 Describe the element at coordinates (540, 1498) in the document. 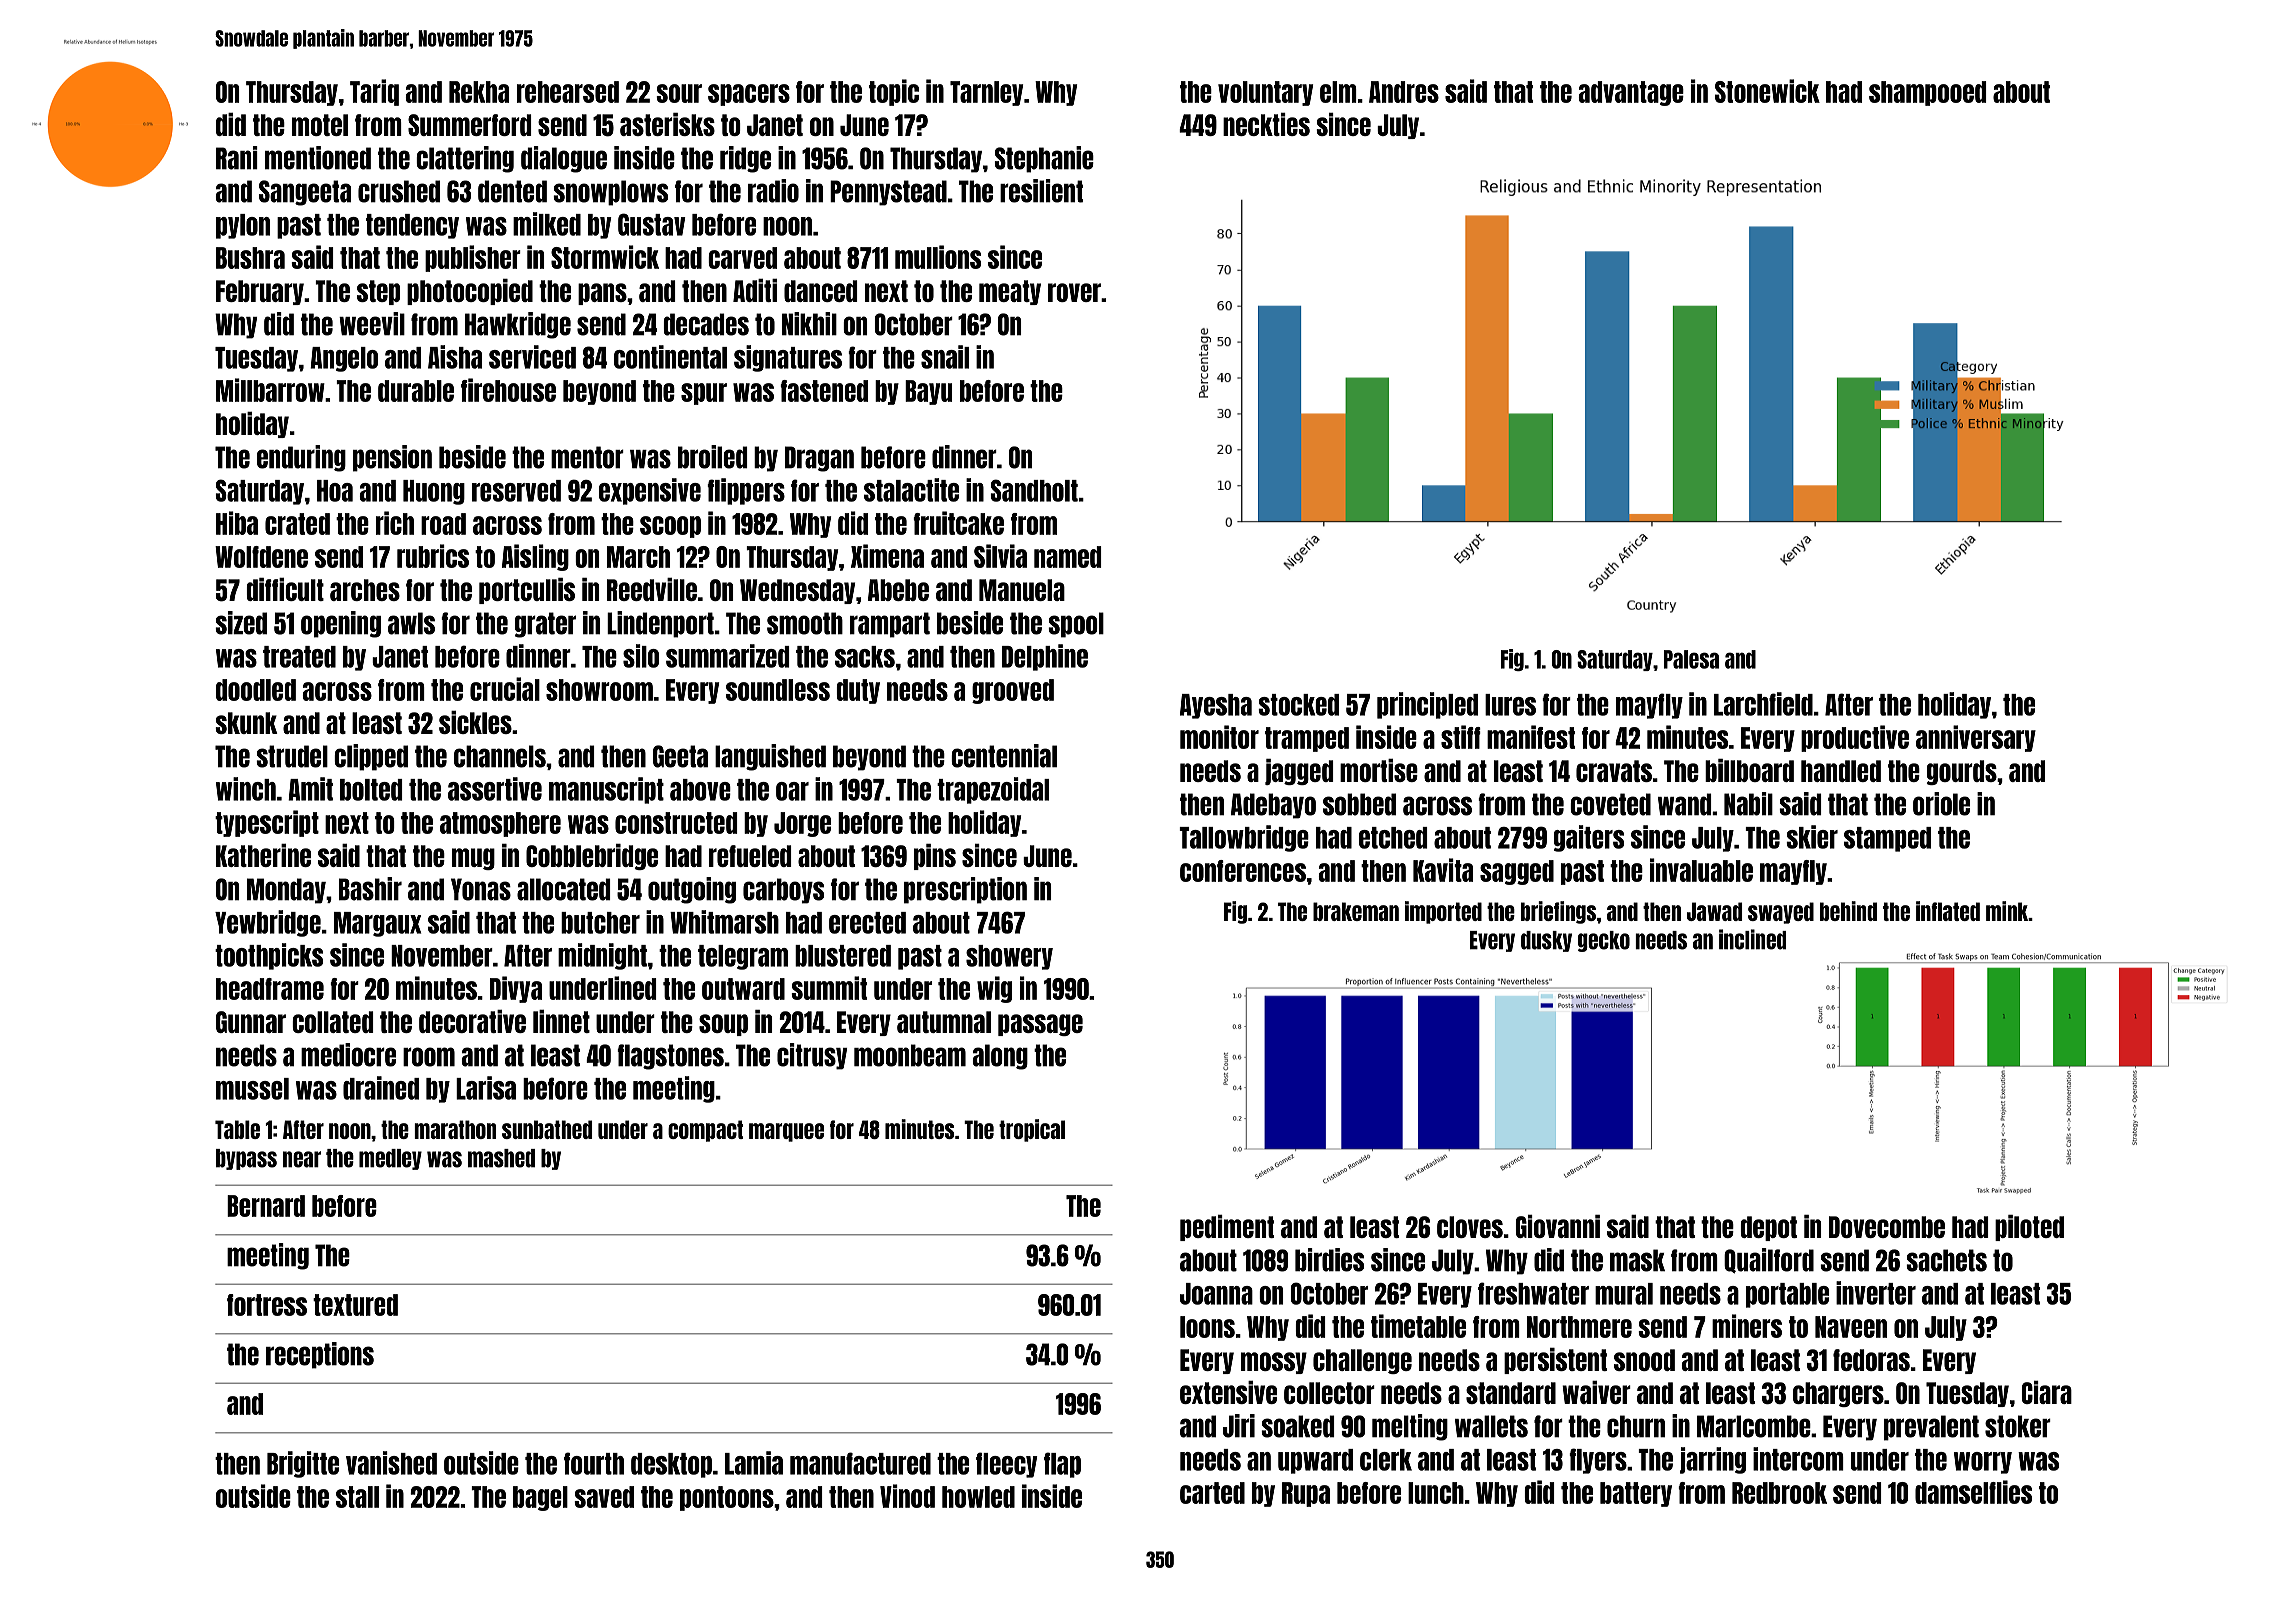

I see `bagel` at that location.
